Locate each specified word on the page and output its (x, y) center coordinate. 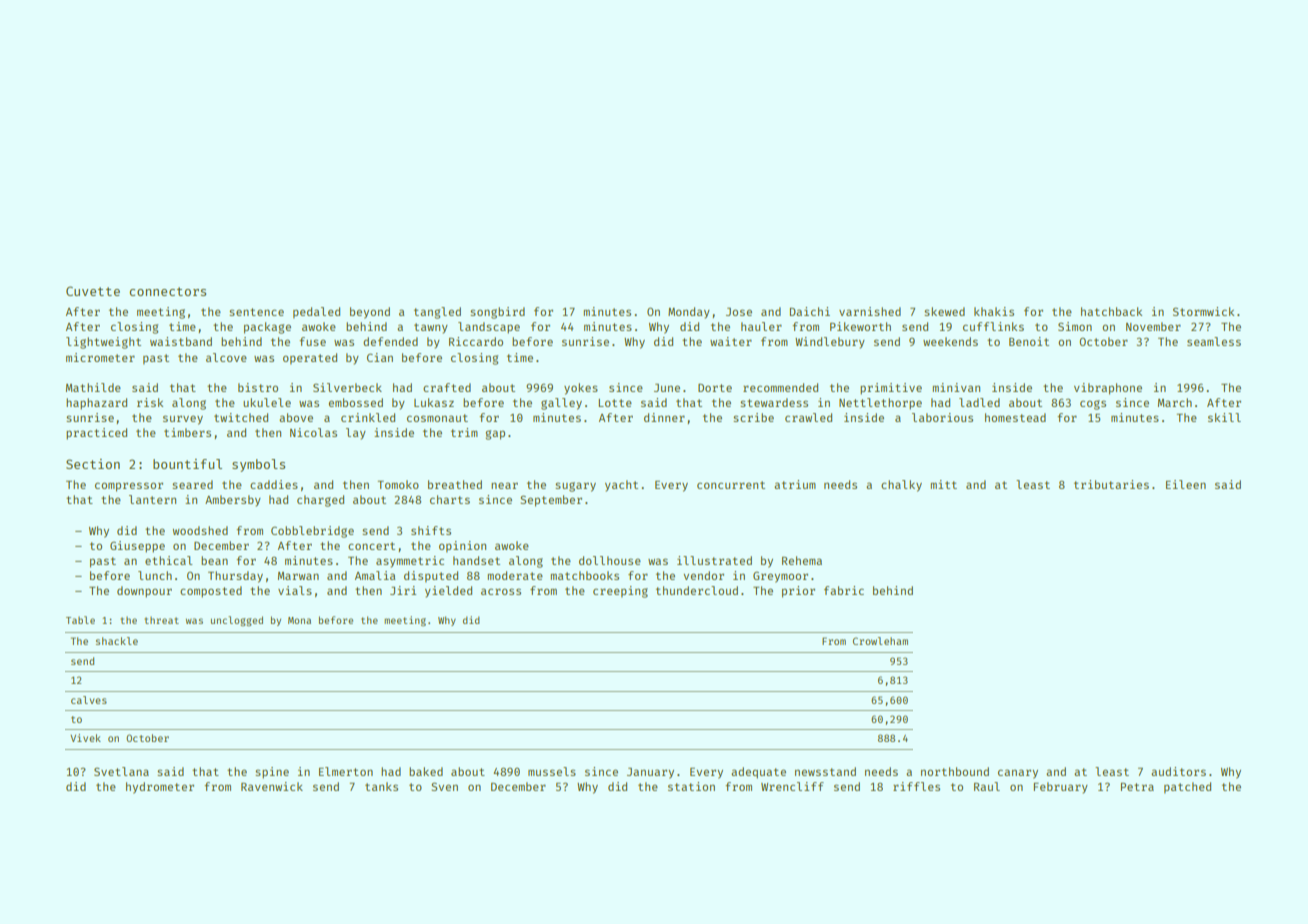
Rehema (802, 560)
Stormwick (1203, 311)
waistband (181, 341)
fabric (844, 590)
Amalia (375, 575)
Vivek (85, 738)
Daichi (810, 311)
